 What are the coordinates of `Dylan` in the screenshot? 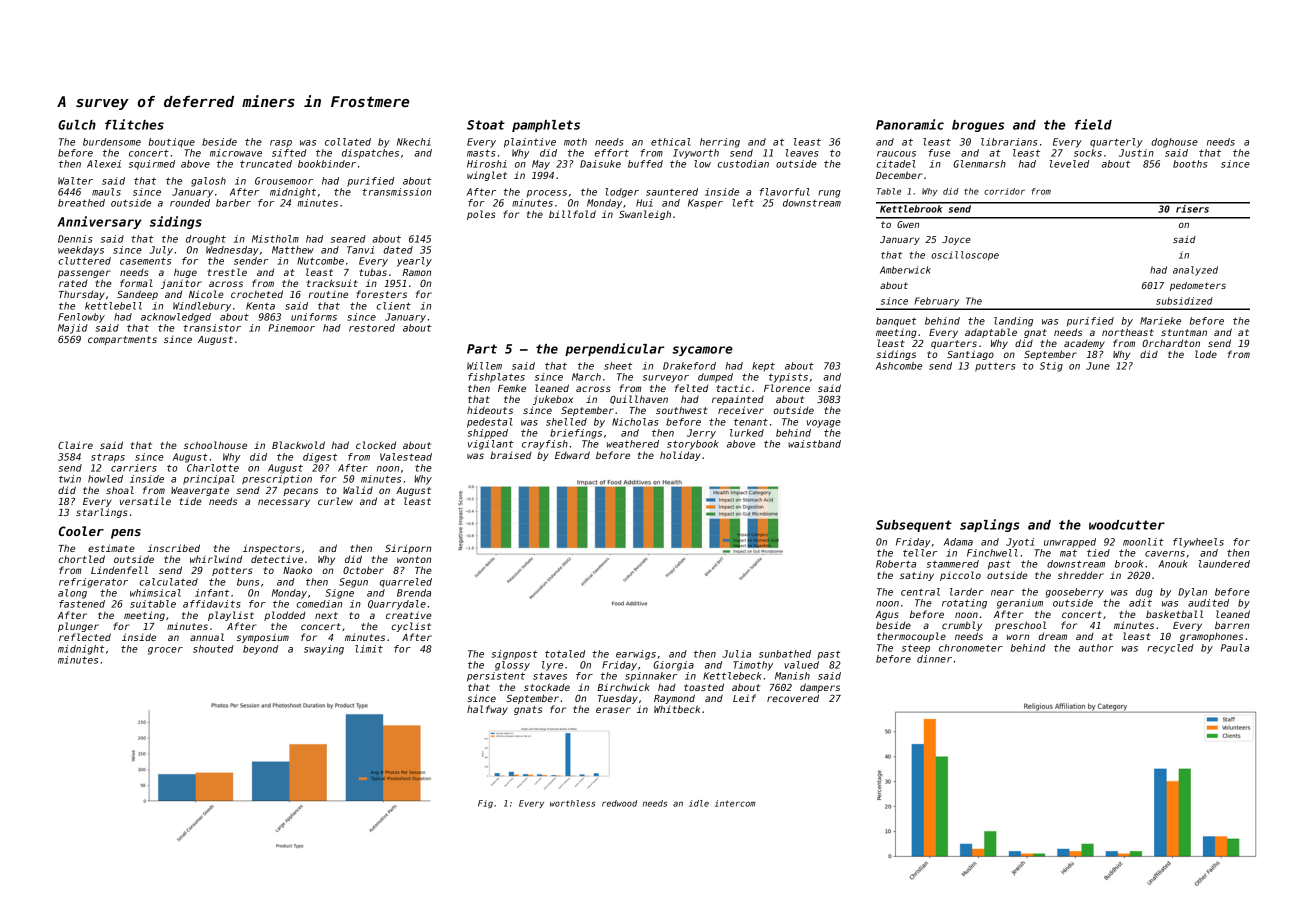 It's located at (1192, 593).
